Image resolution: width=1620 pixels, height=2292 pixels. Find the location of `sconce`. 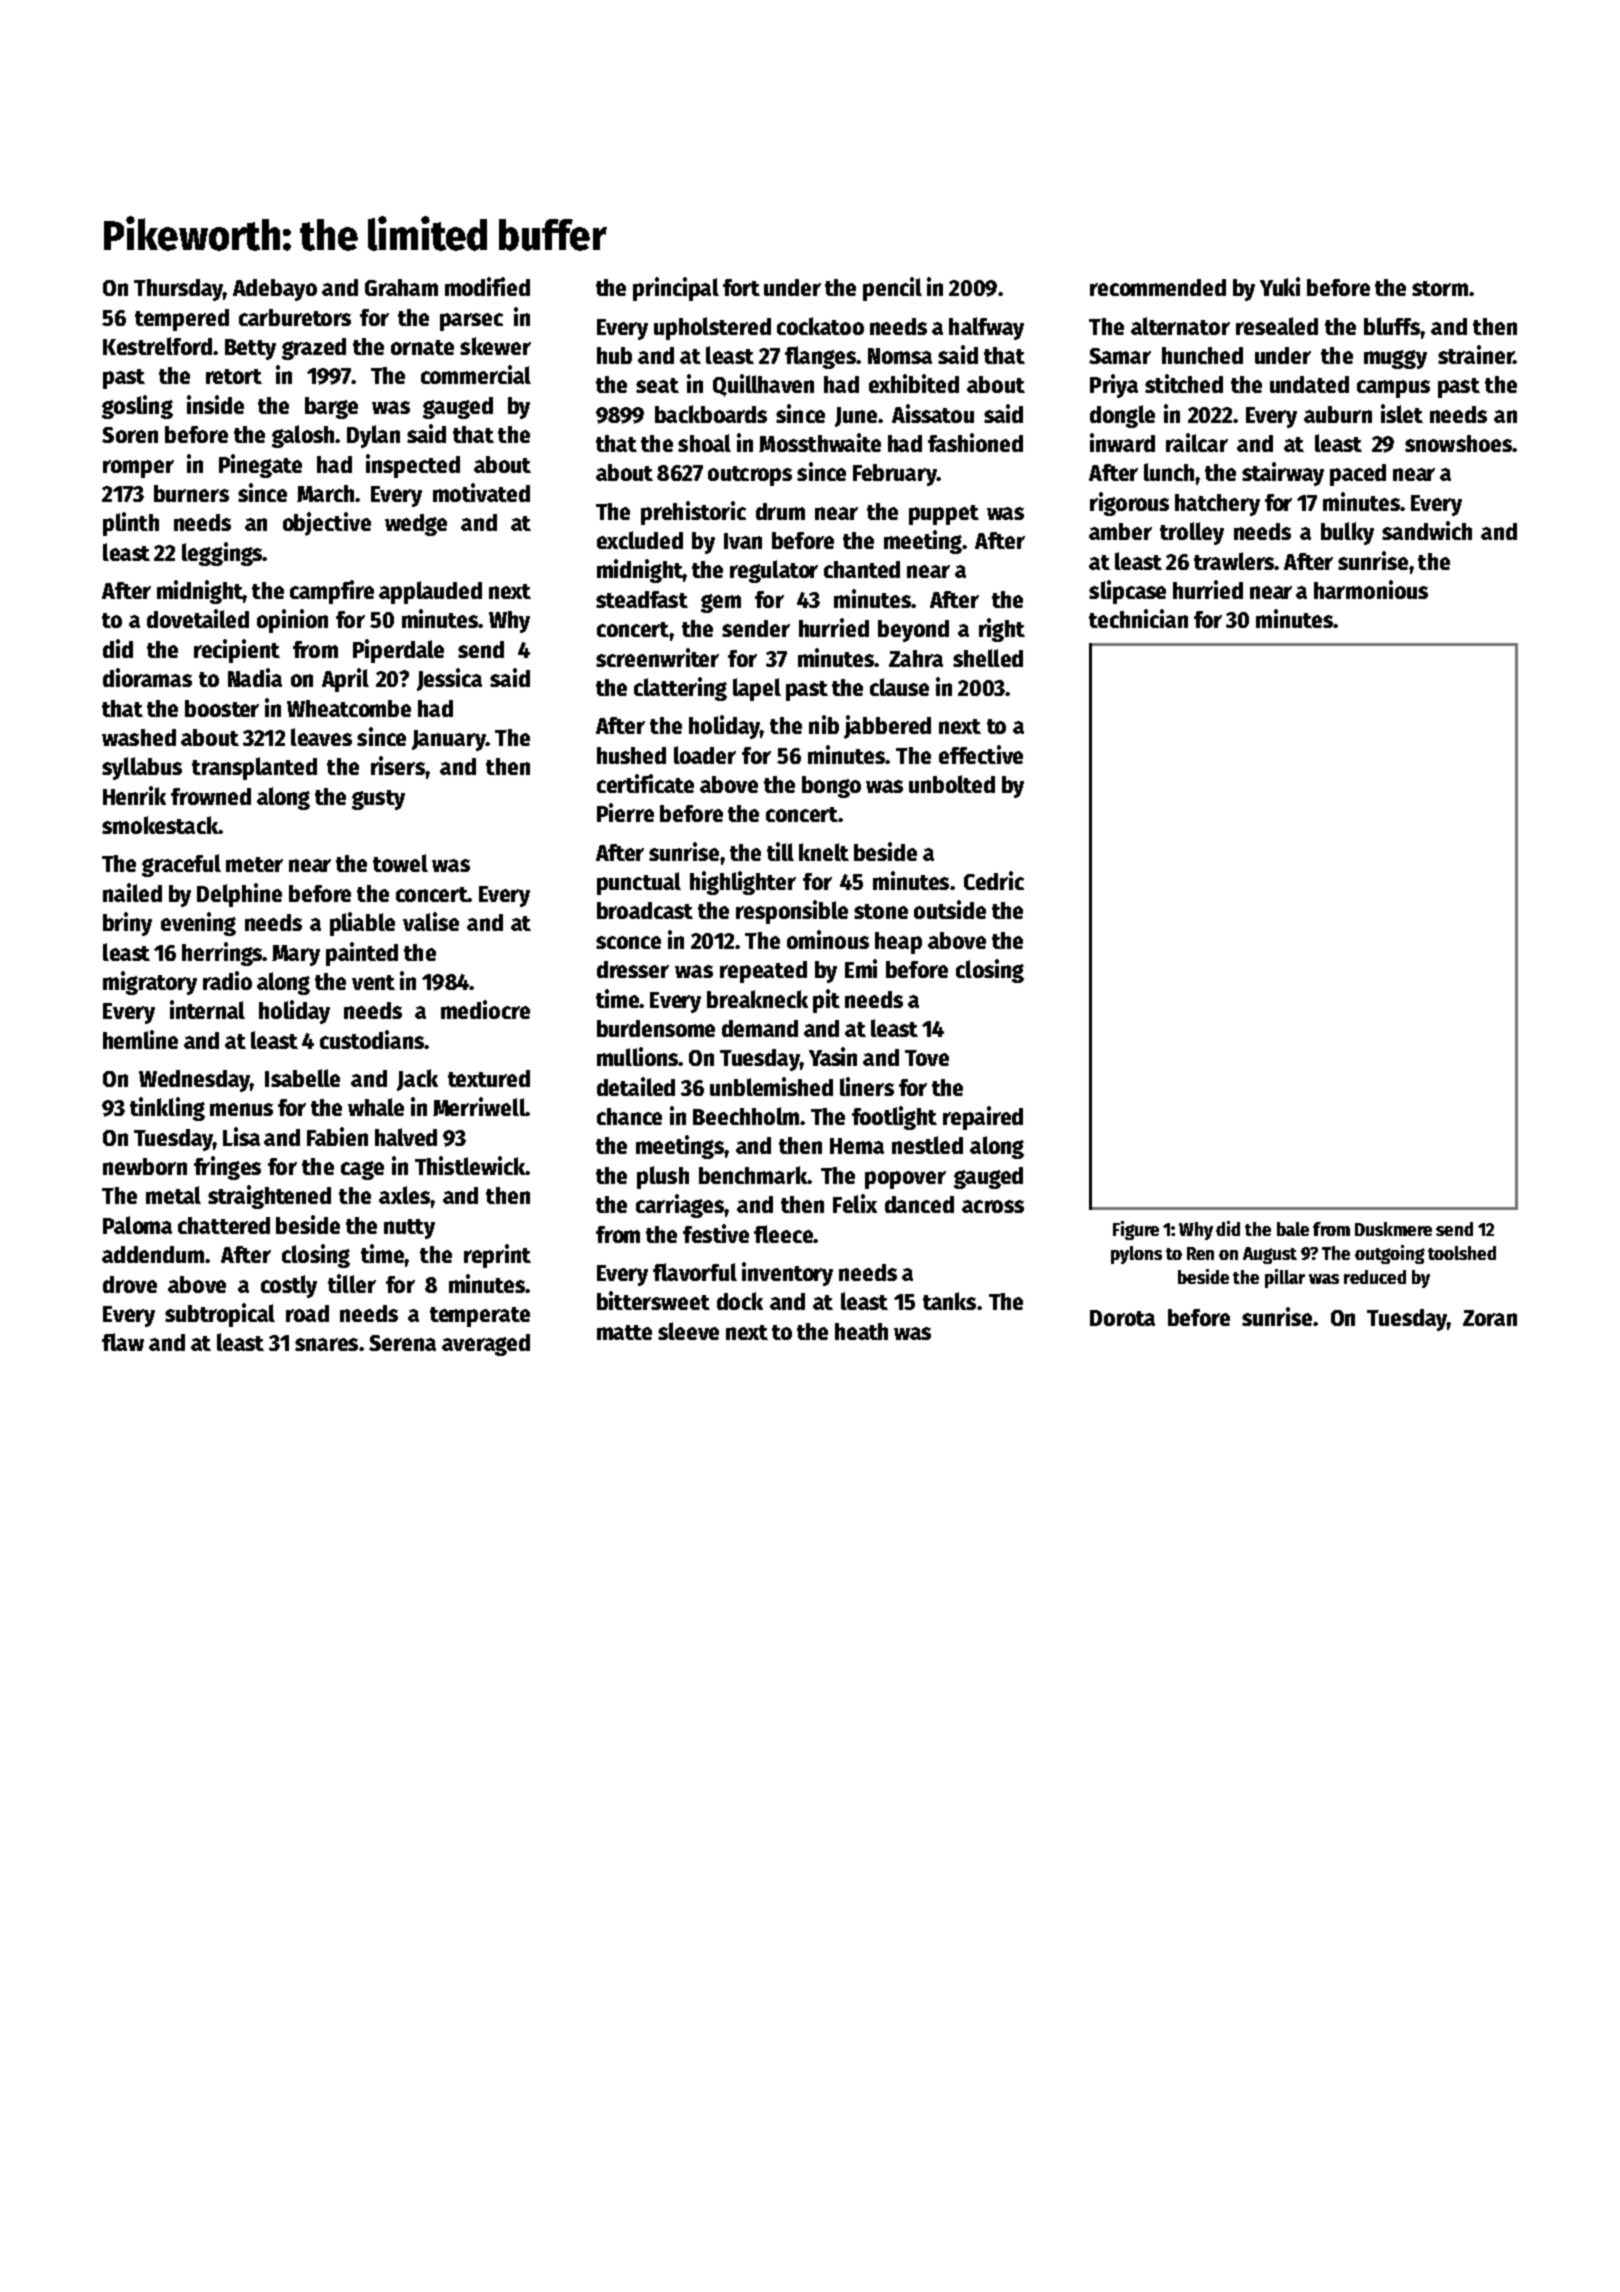

sconce is located at coordinates (628, 942).
